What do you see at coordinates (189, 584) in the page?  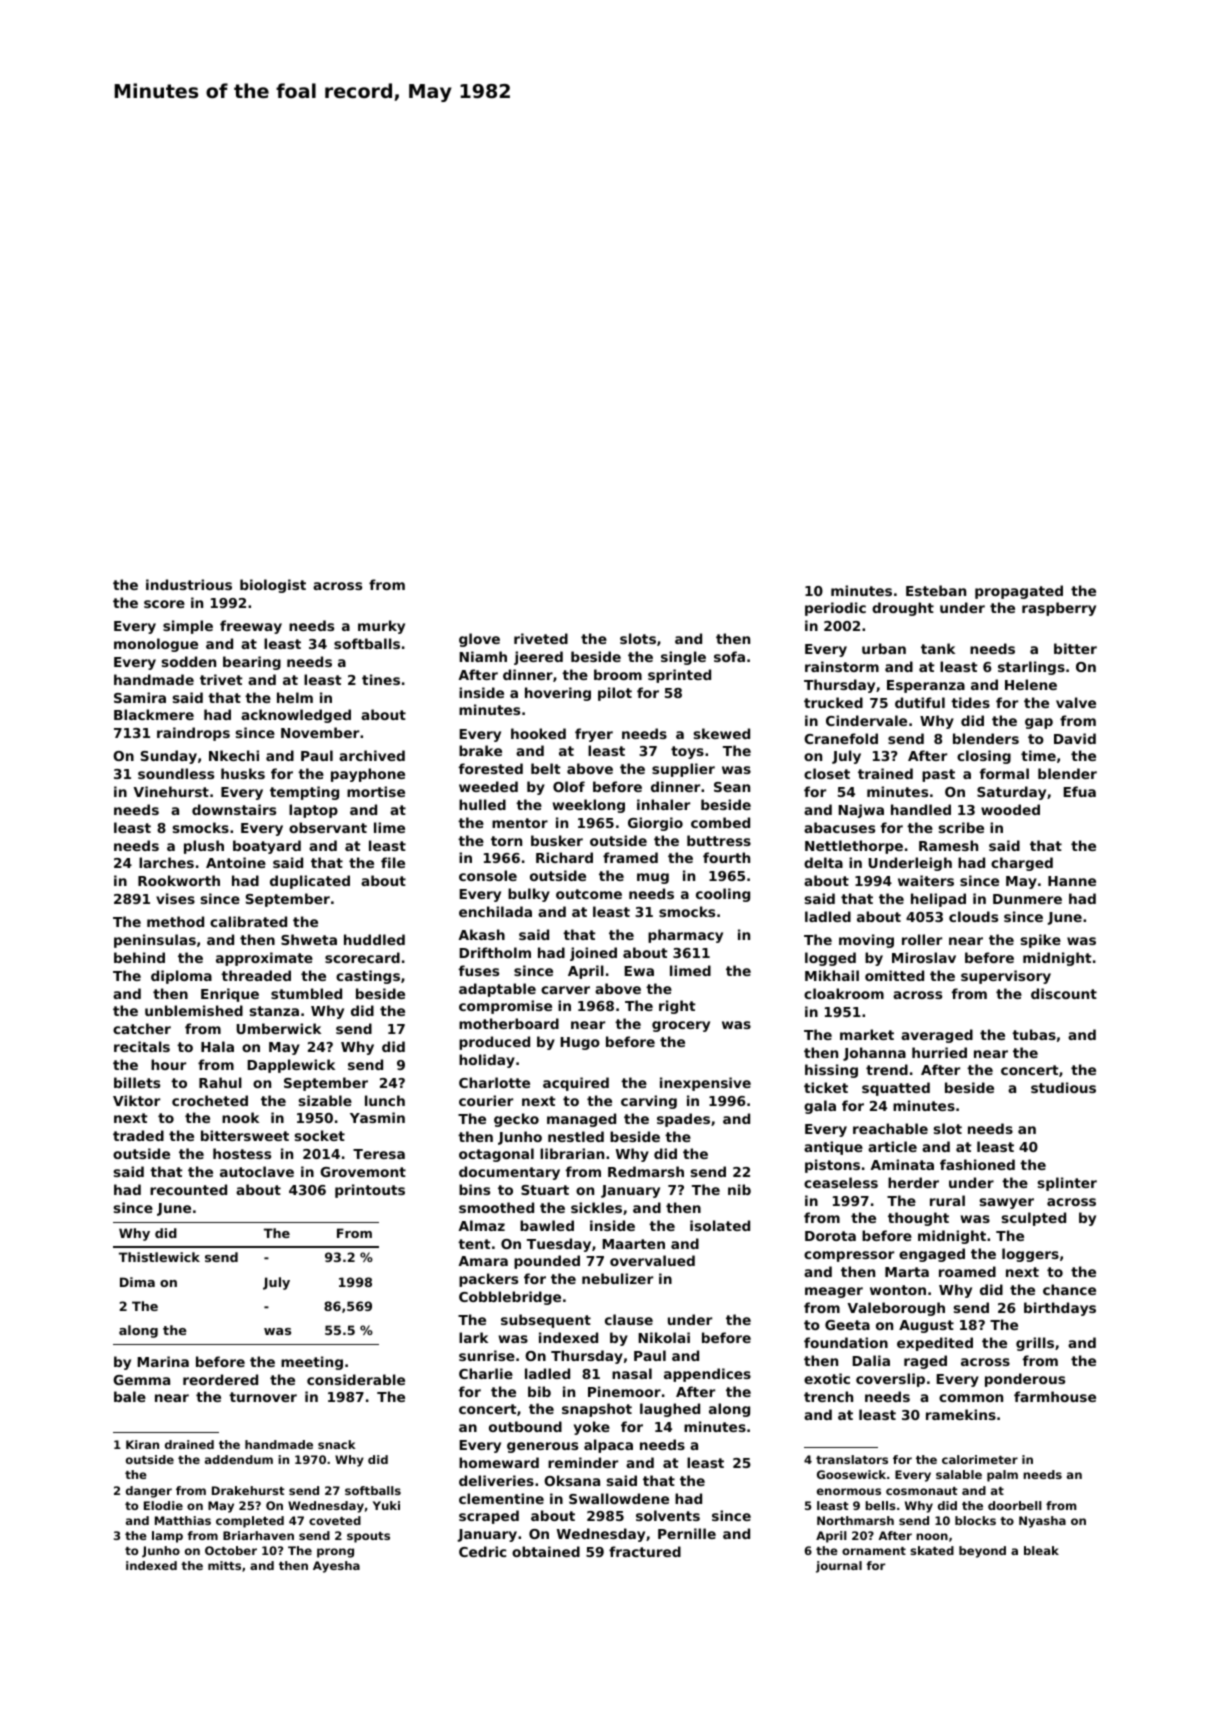 I see `industrious` at bounding box center [189, 584].
